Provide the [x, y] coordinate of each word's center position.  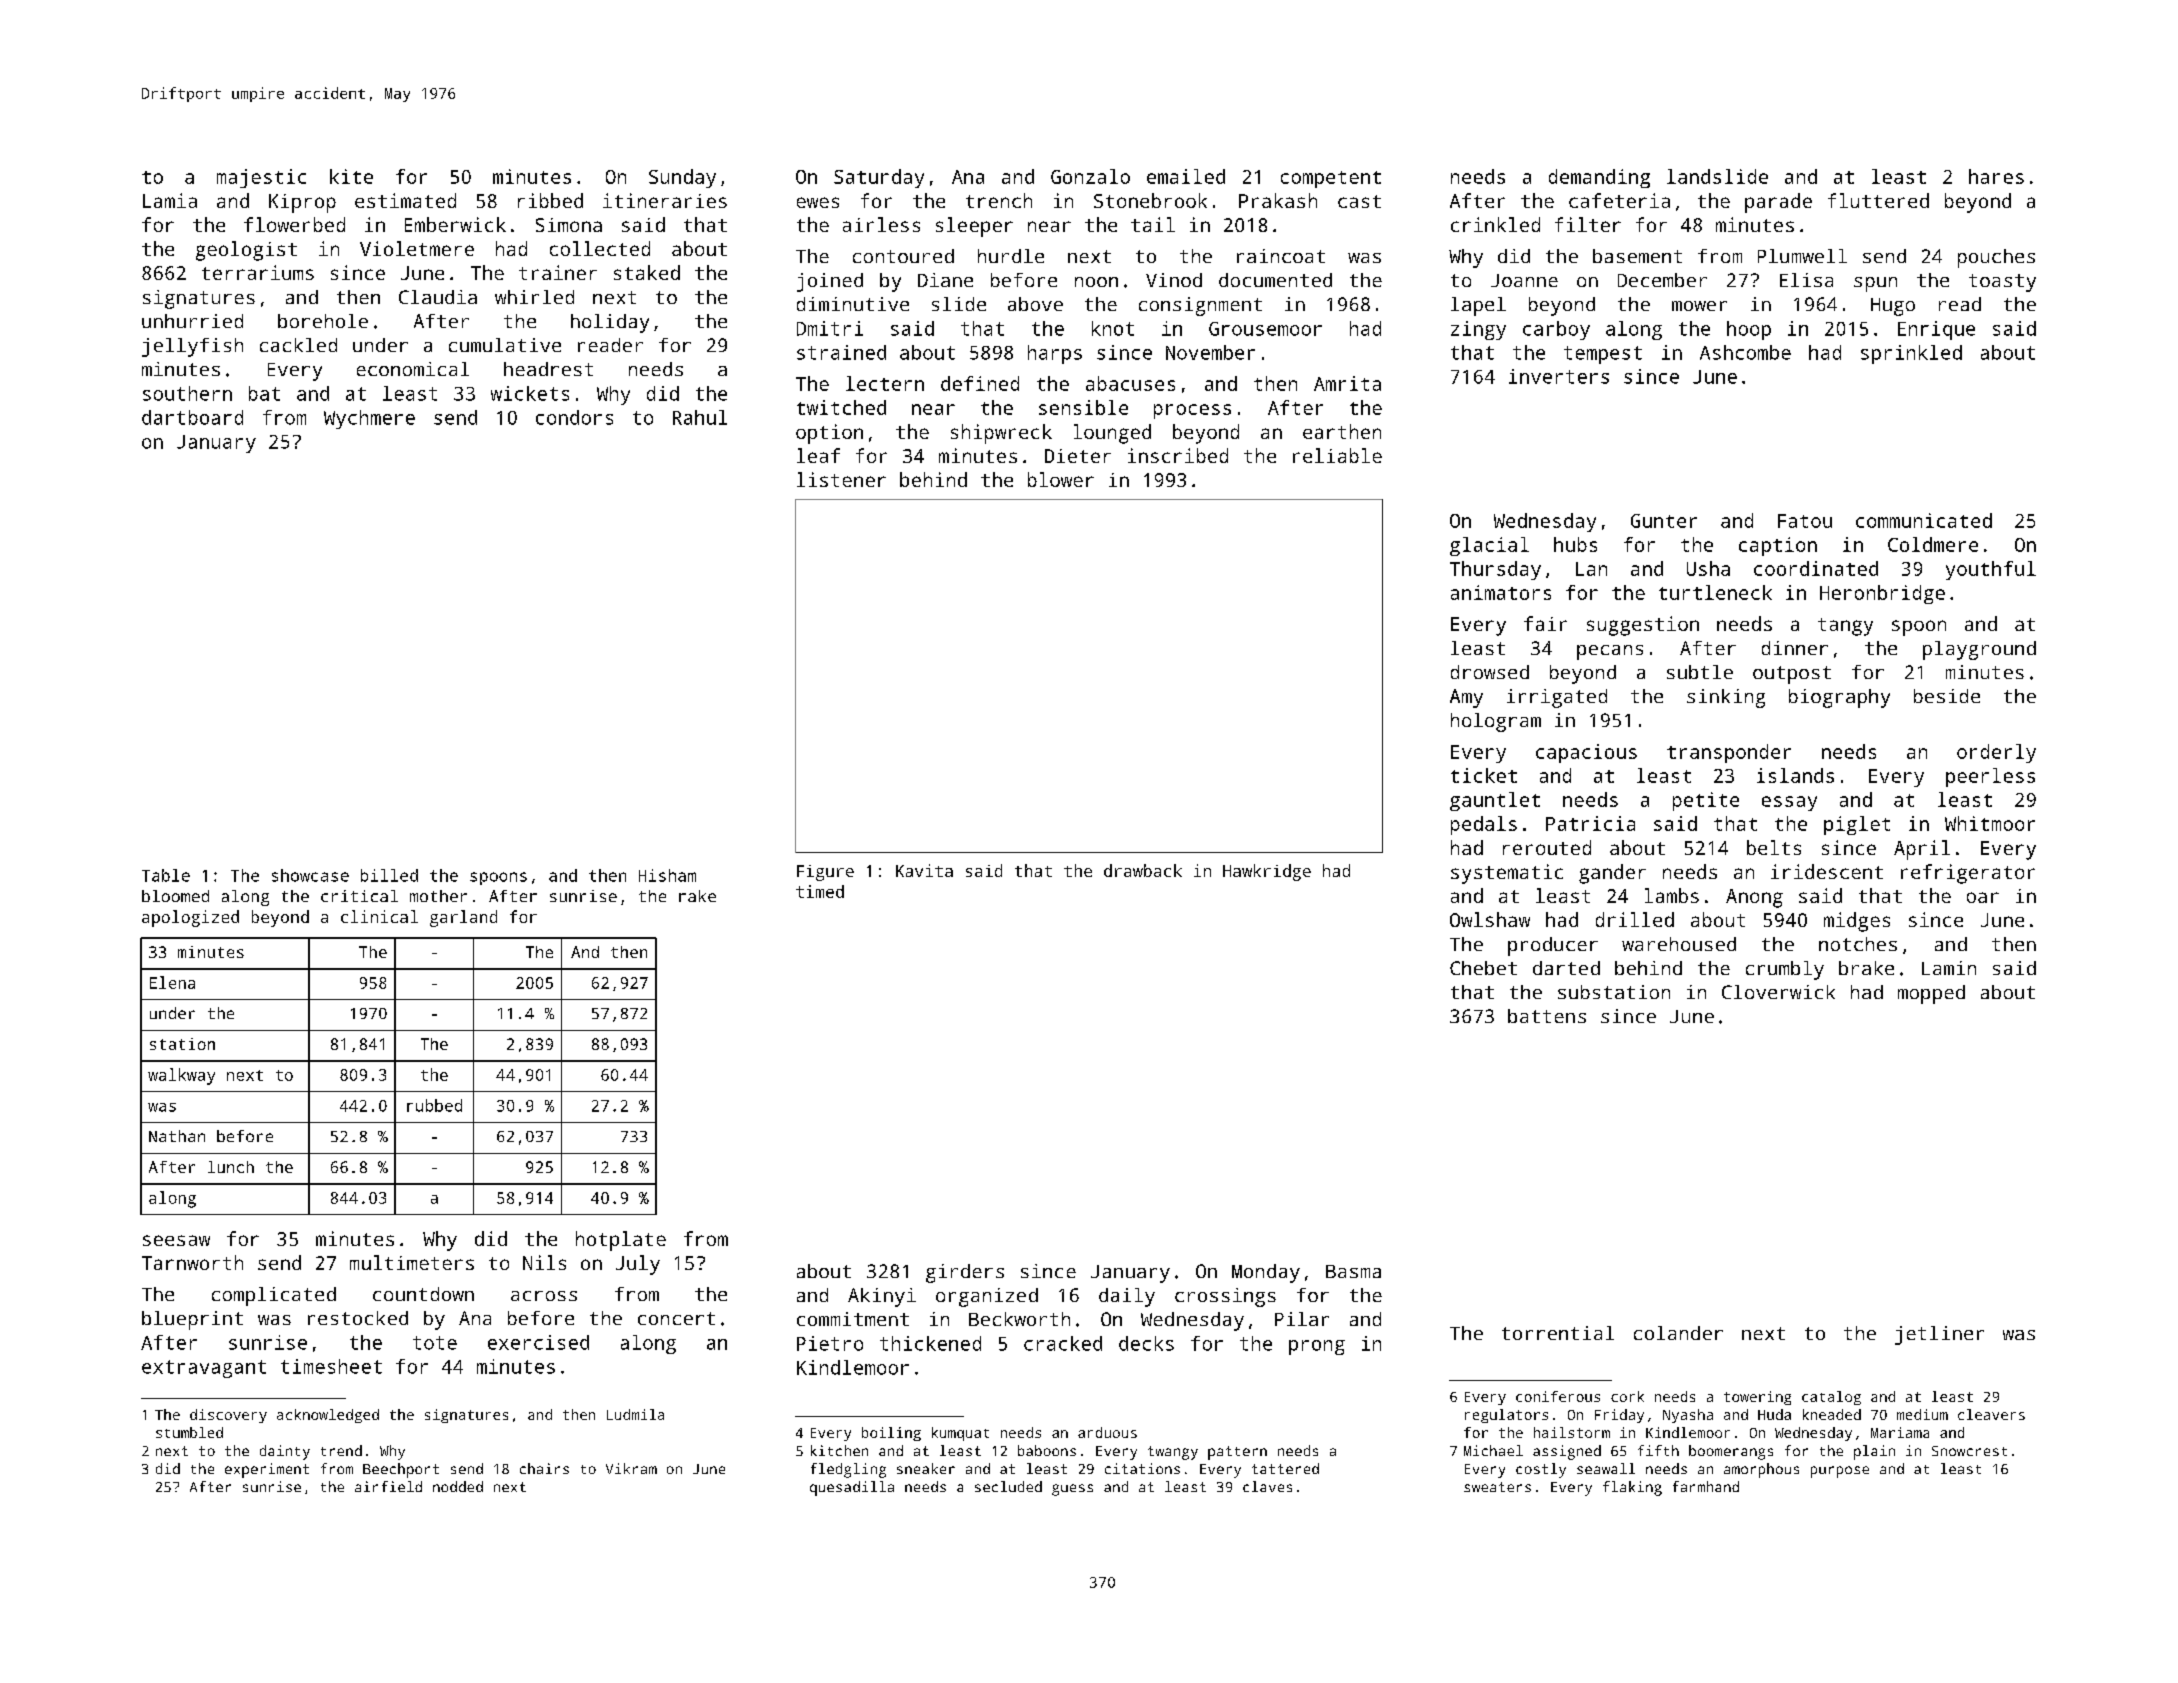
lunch [231, 1167]
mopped [1931, 994]
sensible [1083, 407]
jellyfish [192, 347]
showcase [310, 875]
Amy [1466, 698]
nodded [458, 1486]
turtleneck [1715, 592]
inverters [1559, 376]
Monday [1266, 1273]
